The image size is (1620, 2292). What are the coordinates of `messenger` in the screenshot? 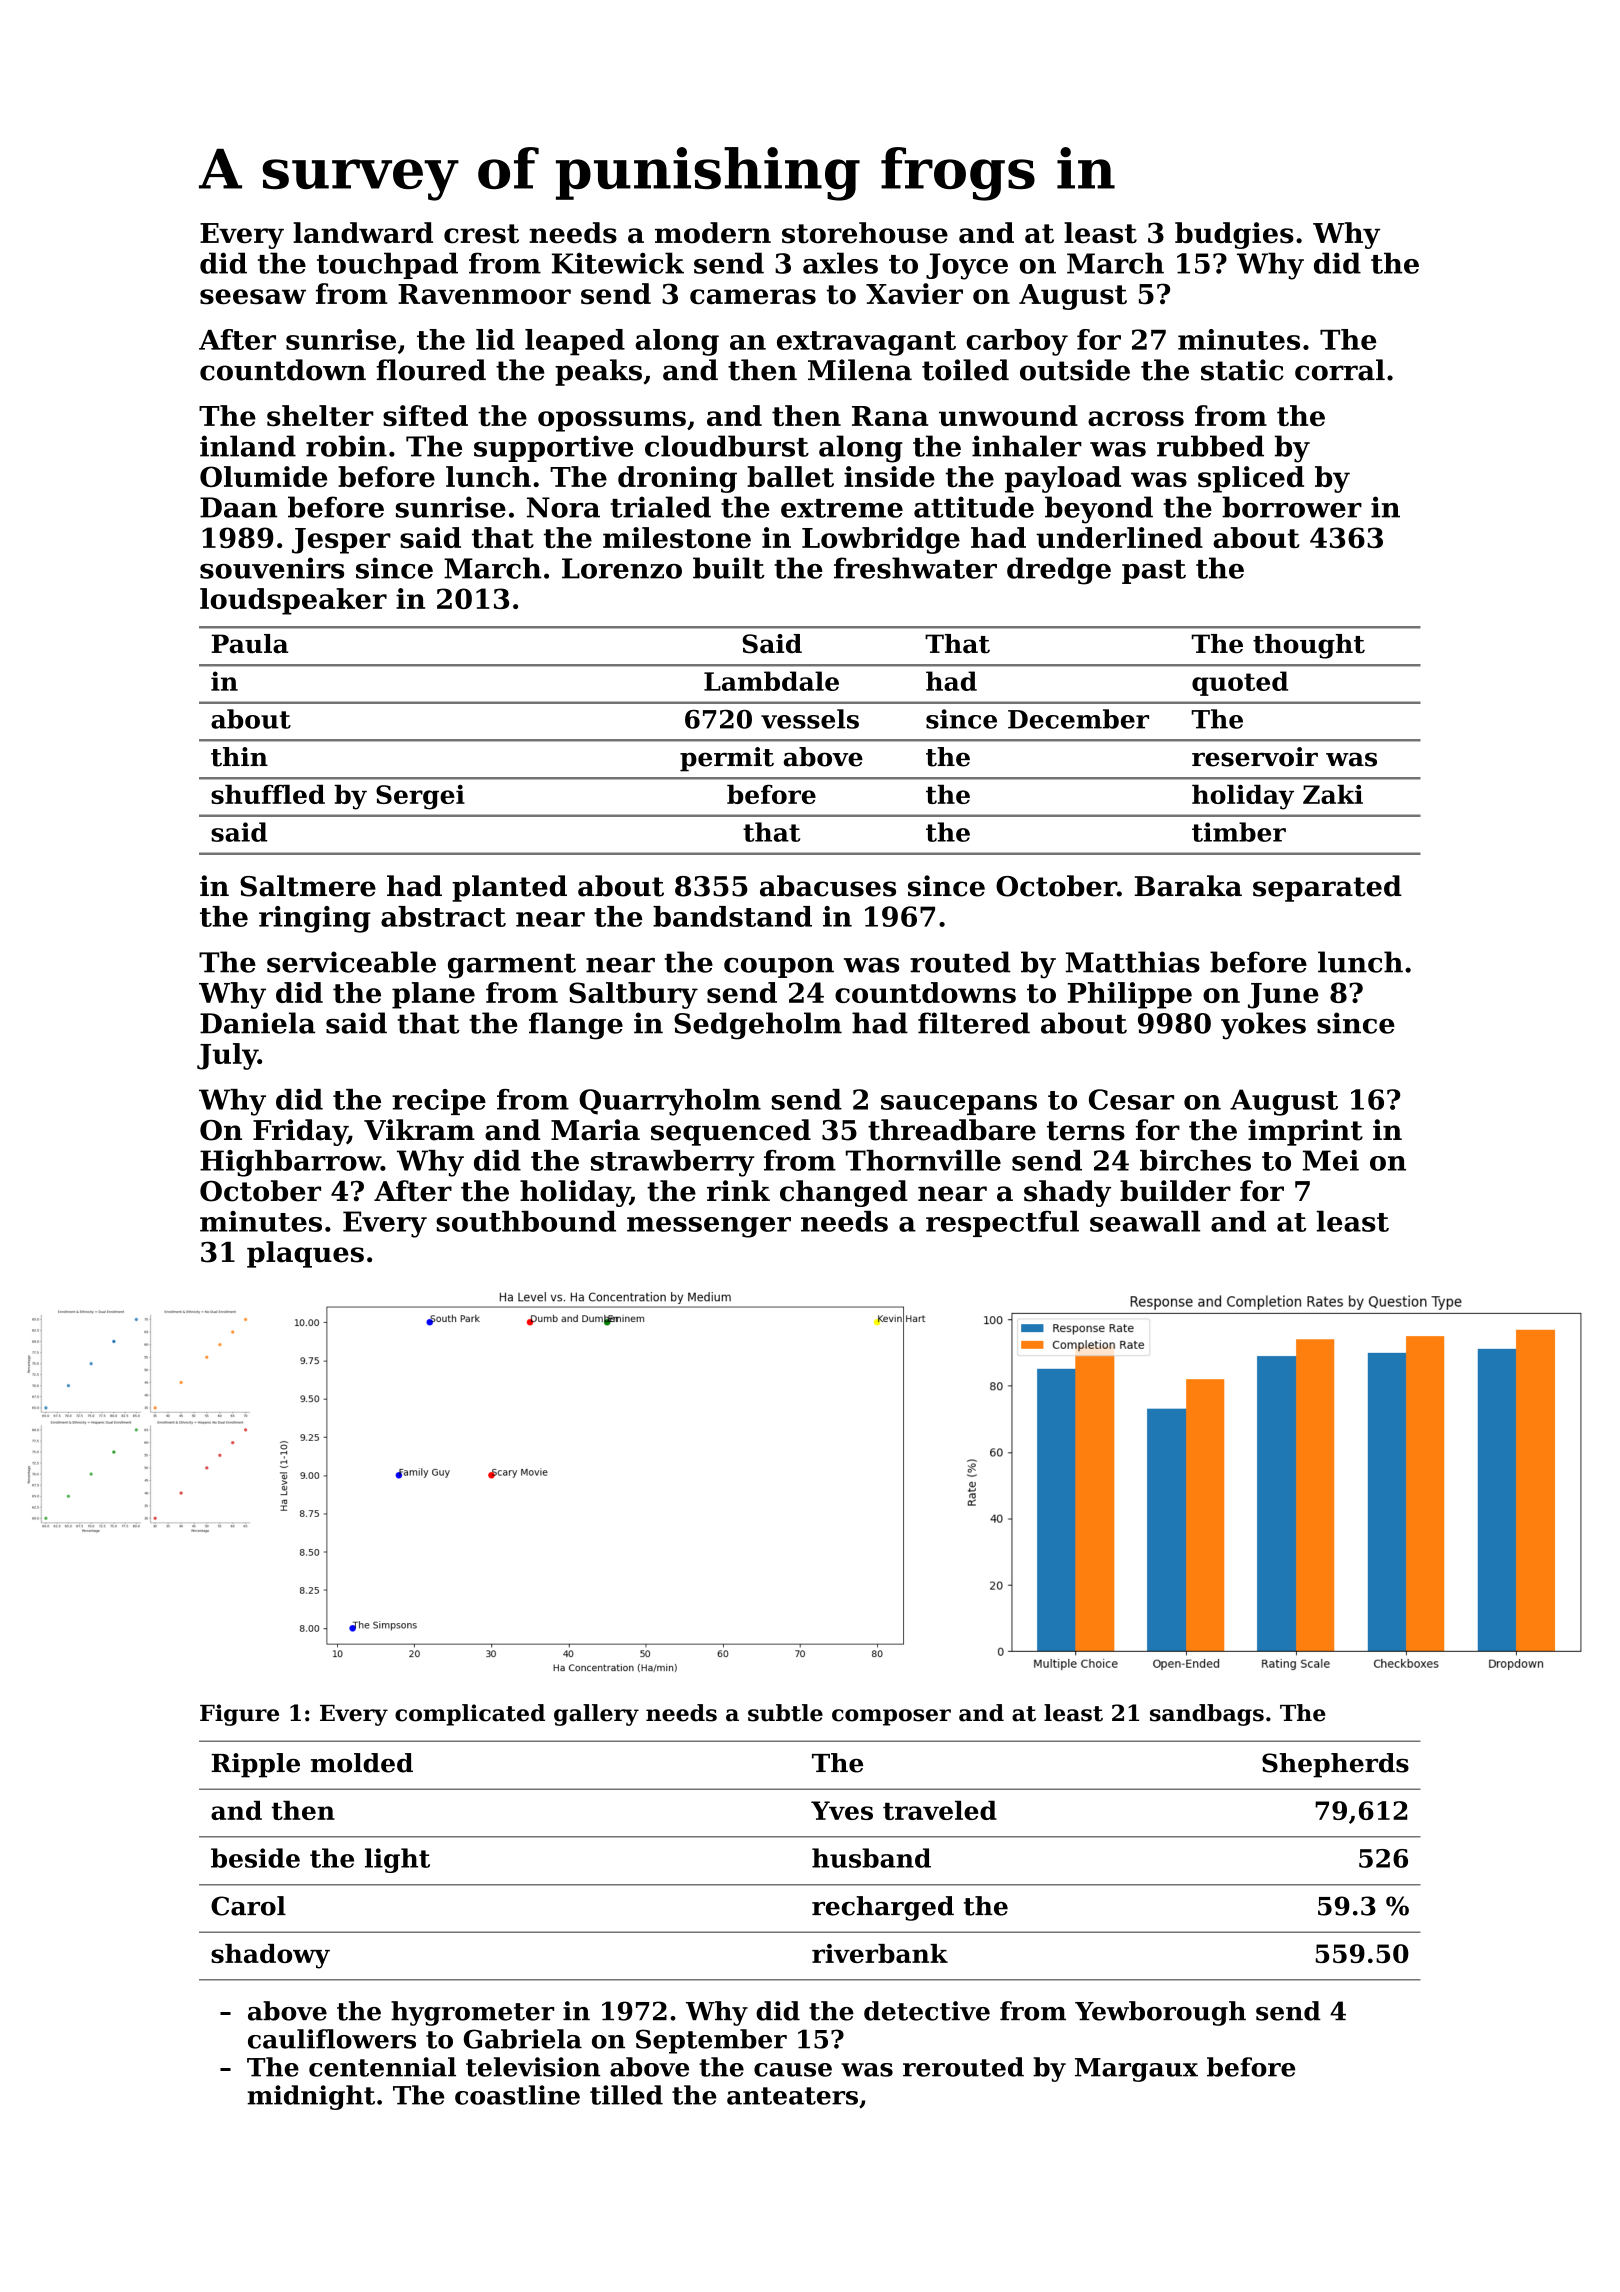 It's located at (709, 1227).
